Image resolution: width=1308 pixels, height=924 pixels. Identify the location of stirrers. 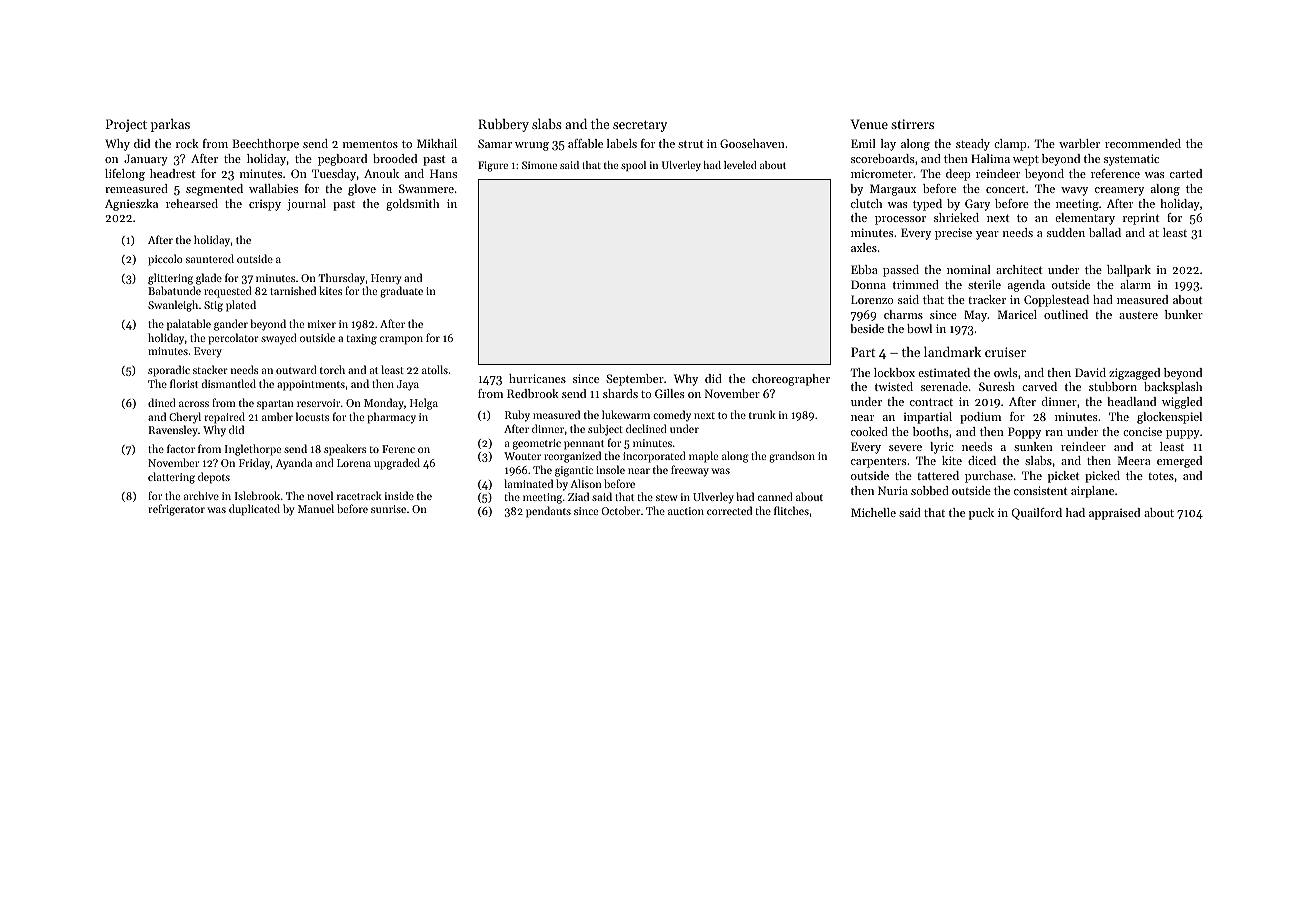
(912, 124).
